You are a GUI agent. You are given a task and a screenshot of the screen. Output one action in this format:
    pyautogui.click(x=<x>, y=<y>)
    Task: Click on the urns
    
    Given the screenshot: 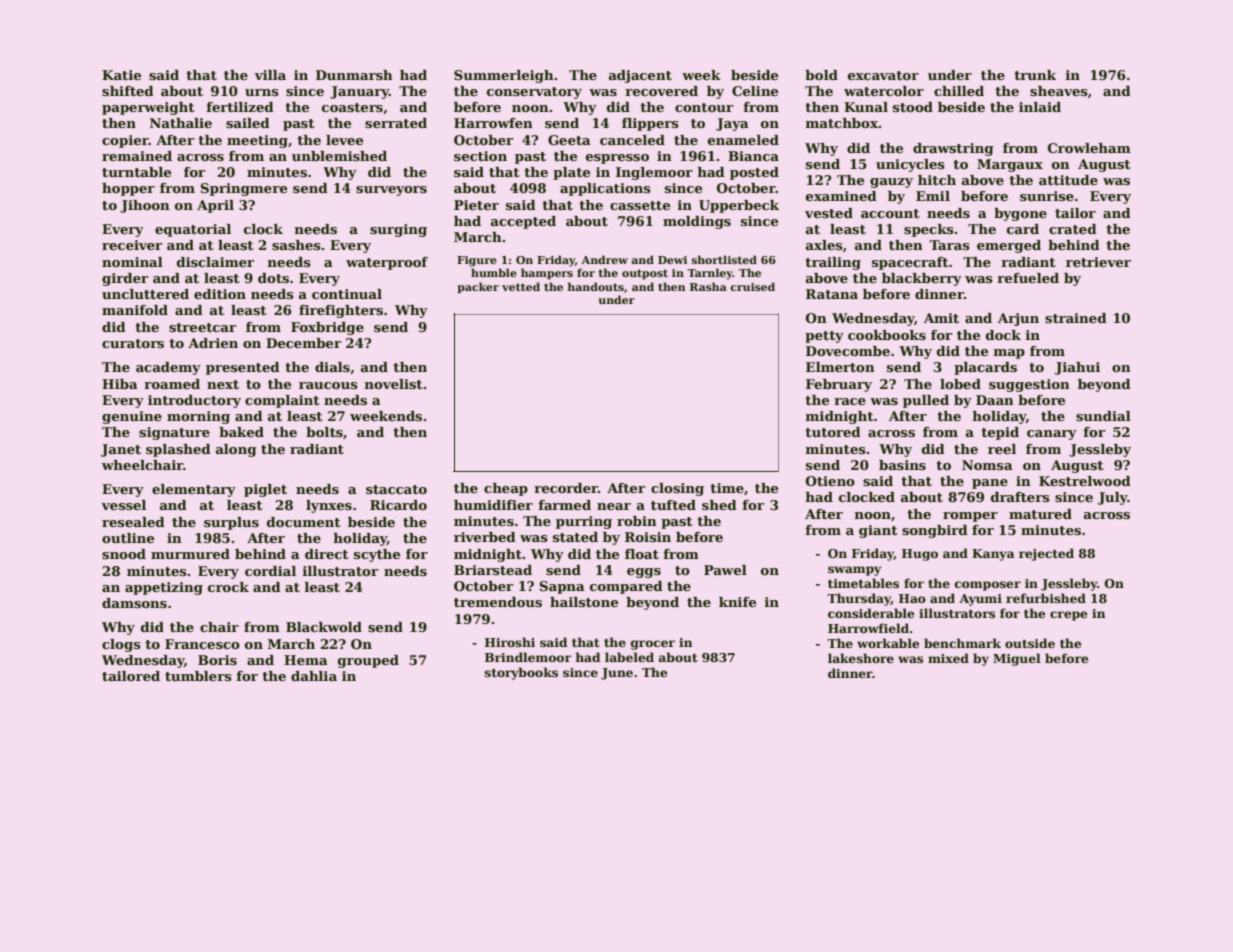 What is the action you would take?
    pyautogui.click(x=262, y=92)
